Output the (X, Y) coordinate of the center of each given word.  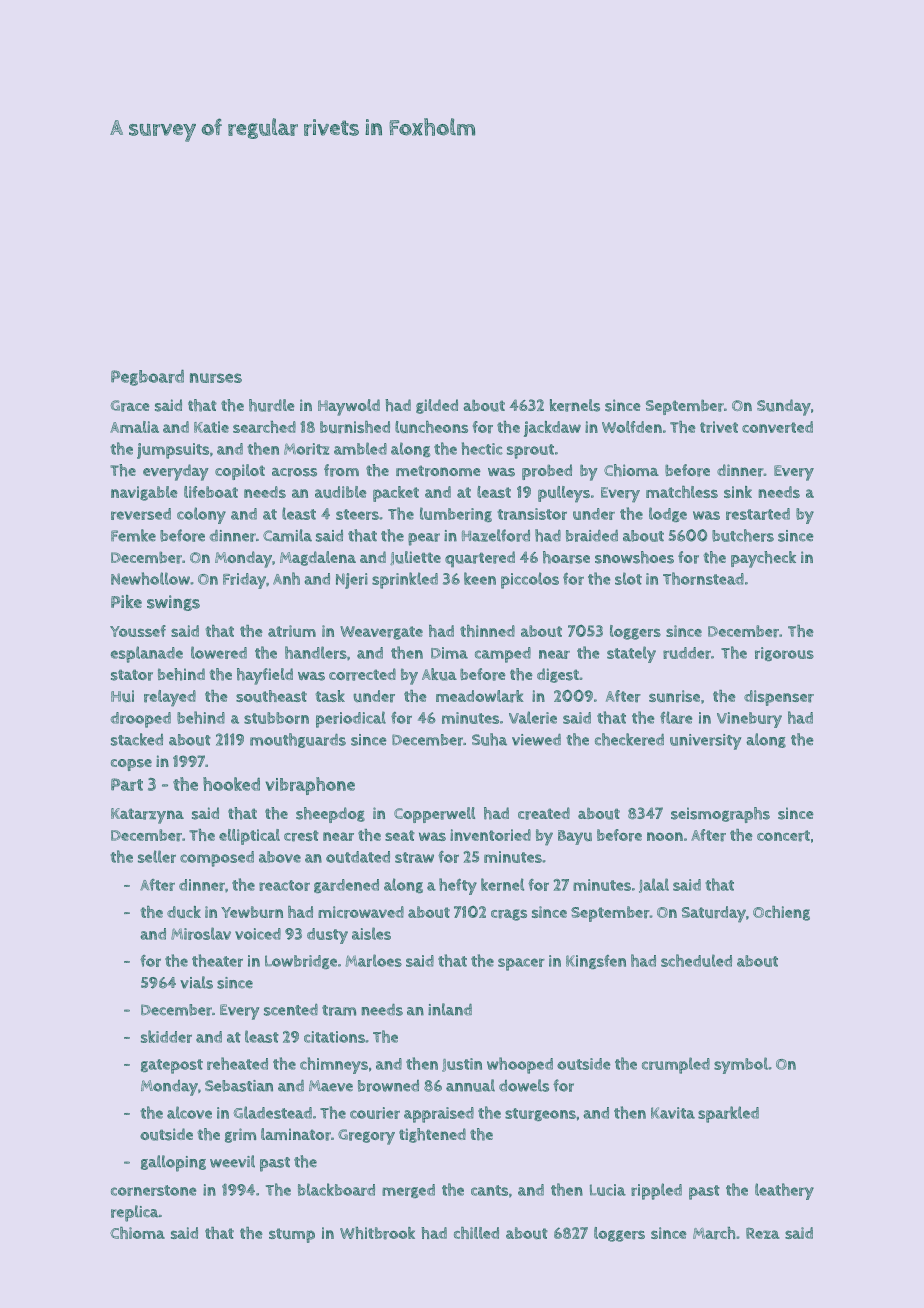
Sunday (784, 407)
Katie (211, 427)
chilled (476, 1233)
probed (547, 472)
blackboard (336, 1189)
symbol (741, 1065)
